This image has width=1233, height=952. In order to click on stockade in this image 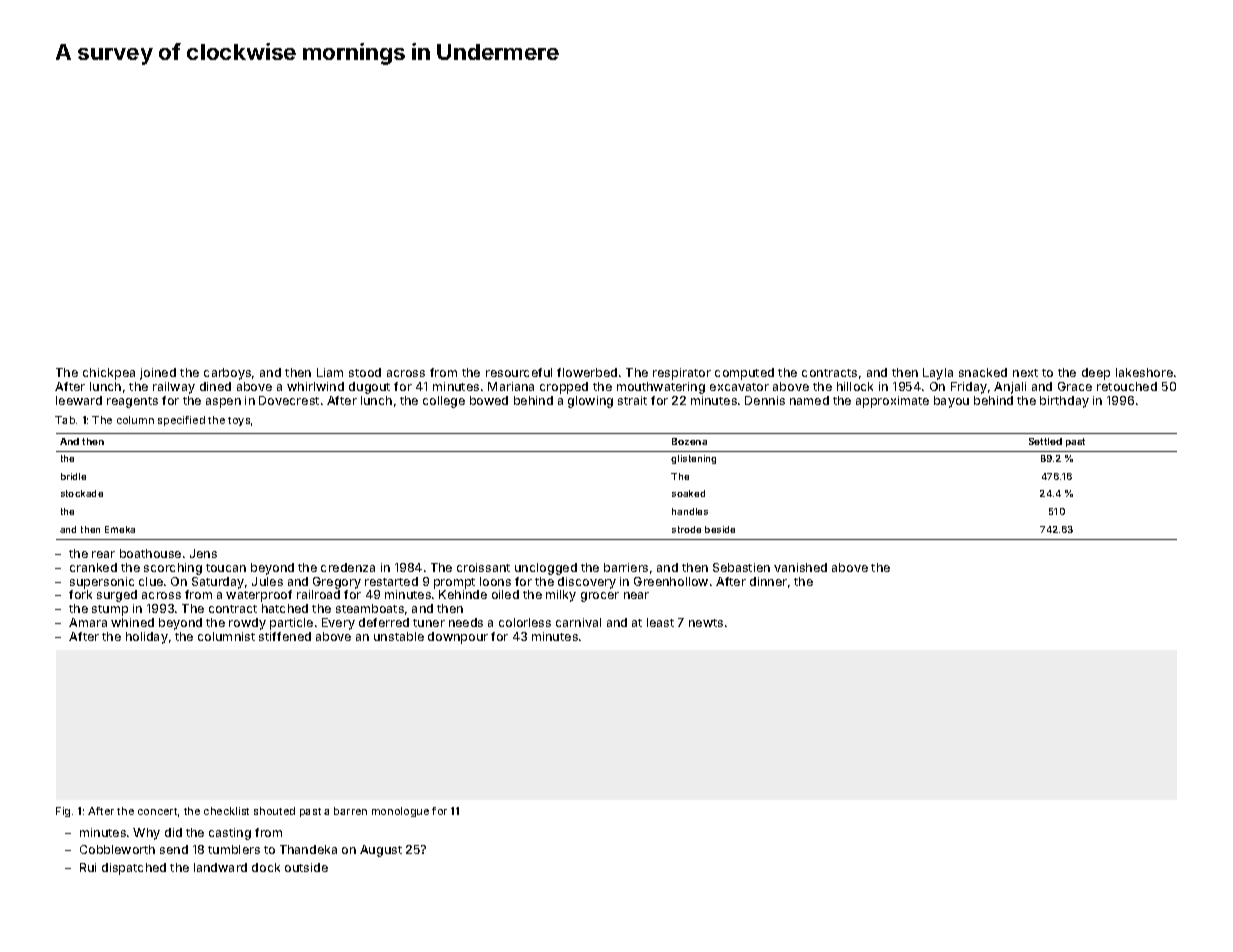, I will do `click(82, 493)`.
